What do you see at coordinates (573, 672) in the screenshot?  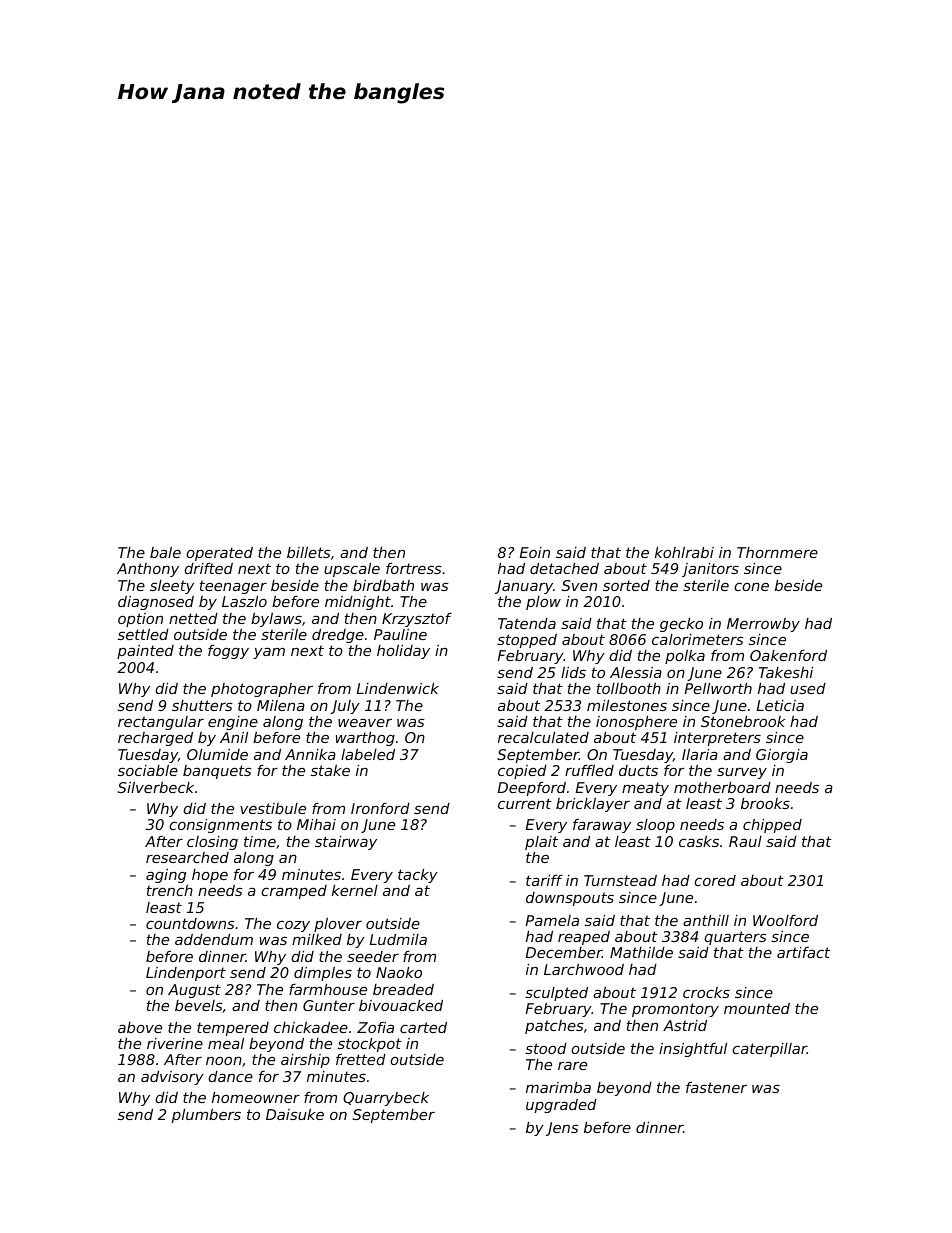 I see `lids` at bounding box center [573, 672].
